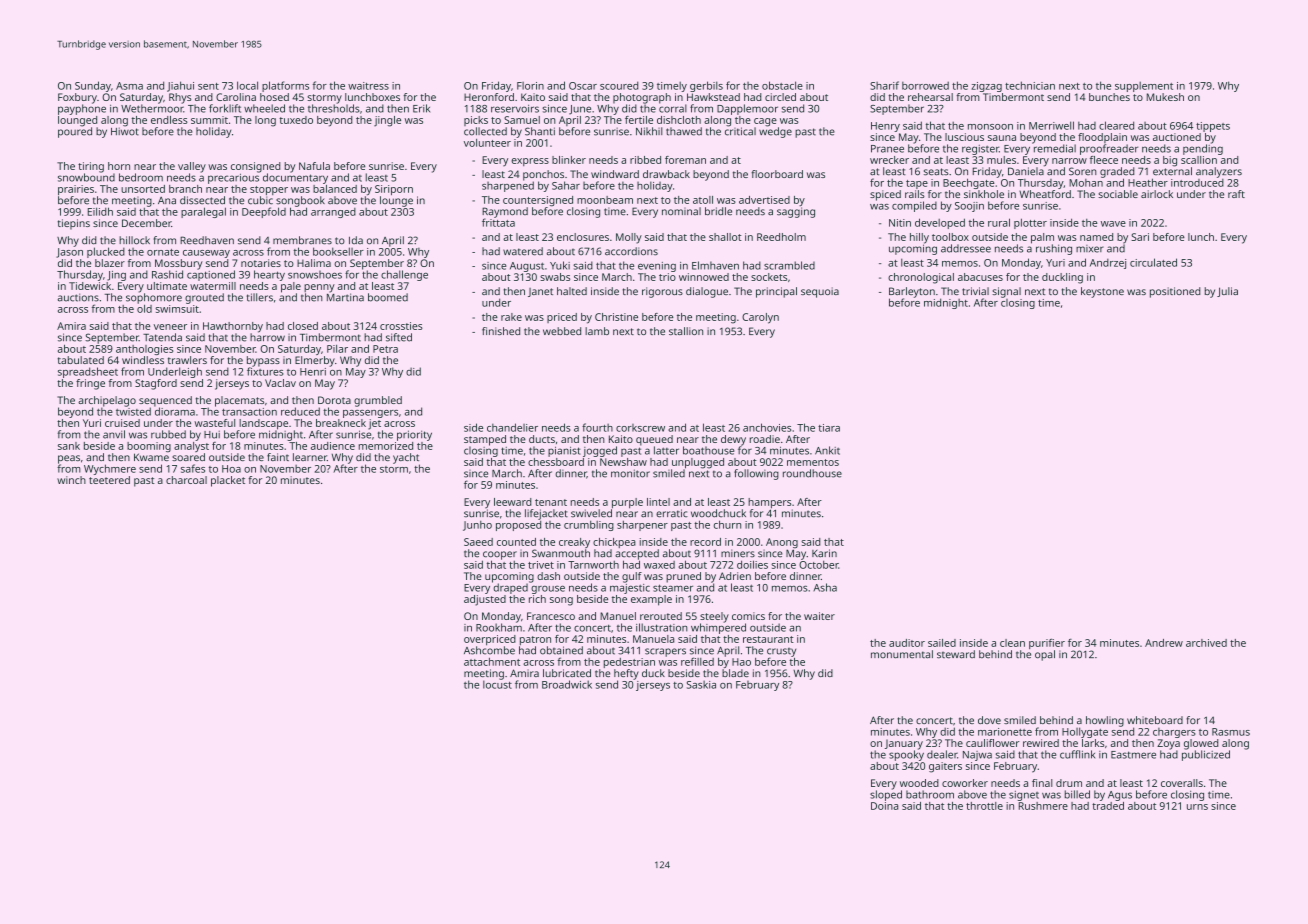 This page has height=924, width=1308. What do you see at coordinates (497, 684) in the page?
I see `locust` at bounding box center [497, 684].
